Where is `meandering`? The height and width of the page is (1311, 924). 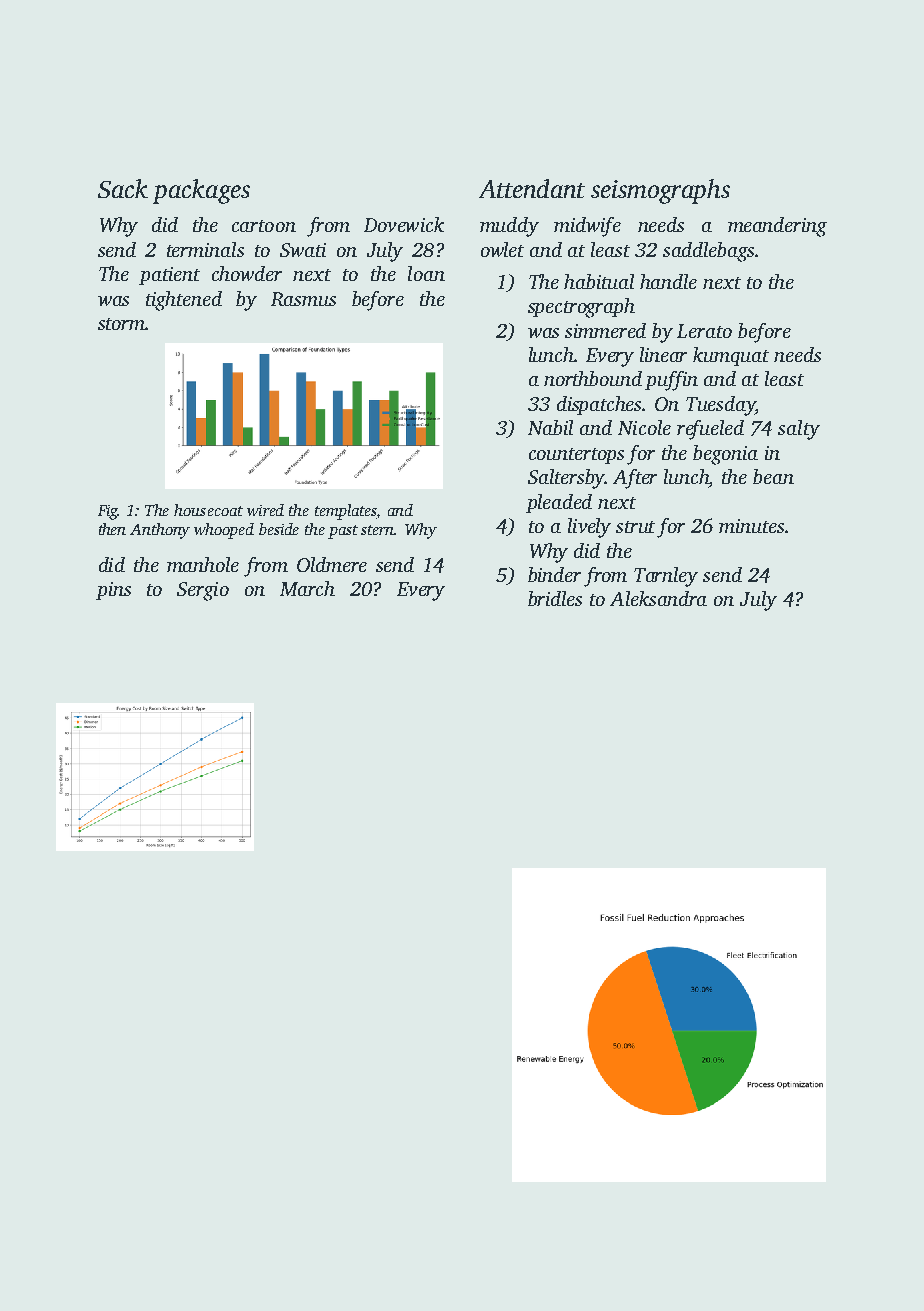
meandering is located at coordinates (777, 227).
